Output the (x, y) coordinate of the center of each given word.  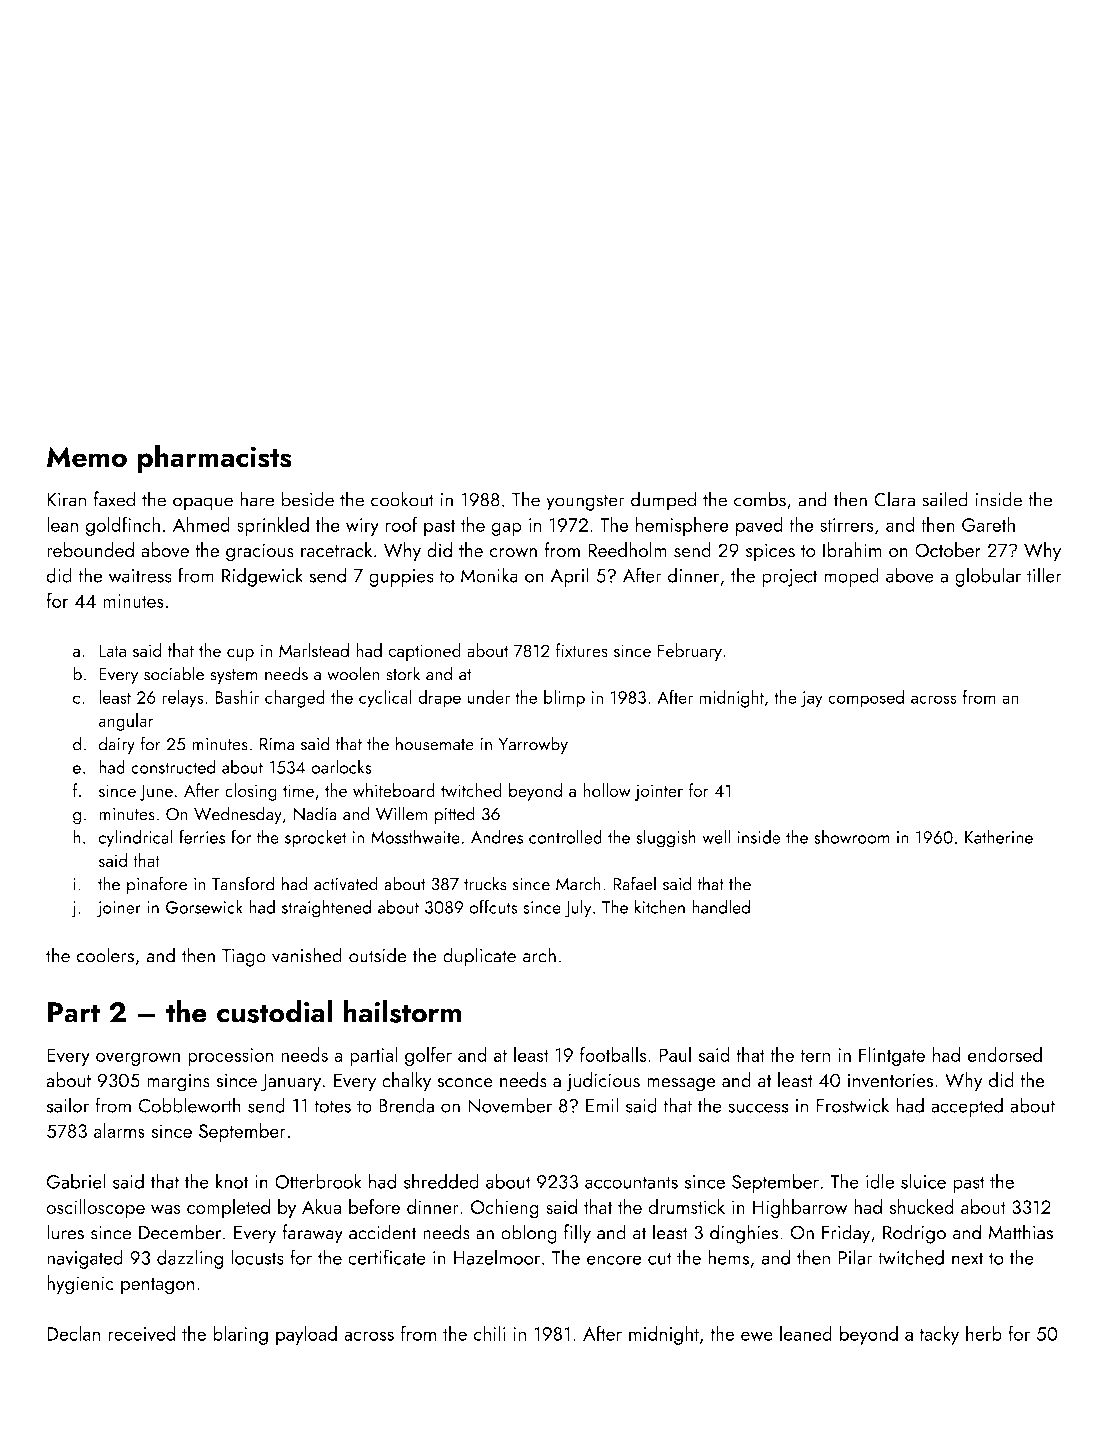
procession (230, 1057)
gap (506, 529)
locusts (257, 1257)
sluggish (666, 839)
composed (866, 699)
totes (332, 1106)
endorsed (1004, 1054)
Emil (602, 1105)
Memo (87, 457)
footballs (613, 1054)
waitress (140, 576)
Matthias (1021, 1232)
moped (851, 577)
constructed (173, 767)
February (690, 652)
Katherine (999, 837)
